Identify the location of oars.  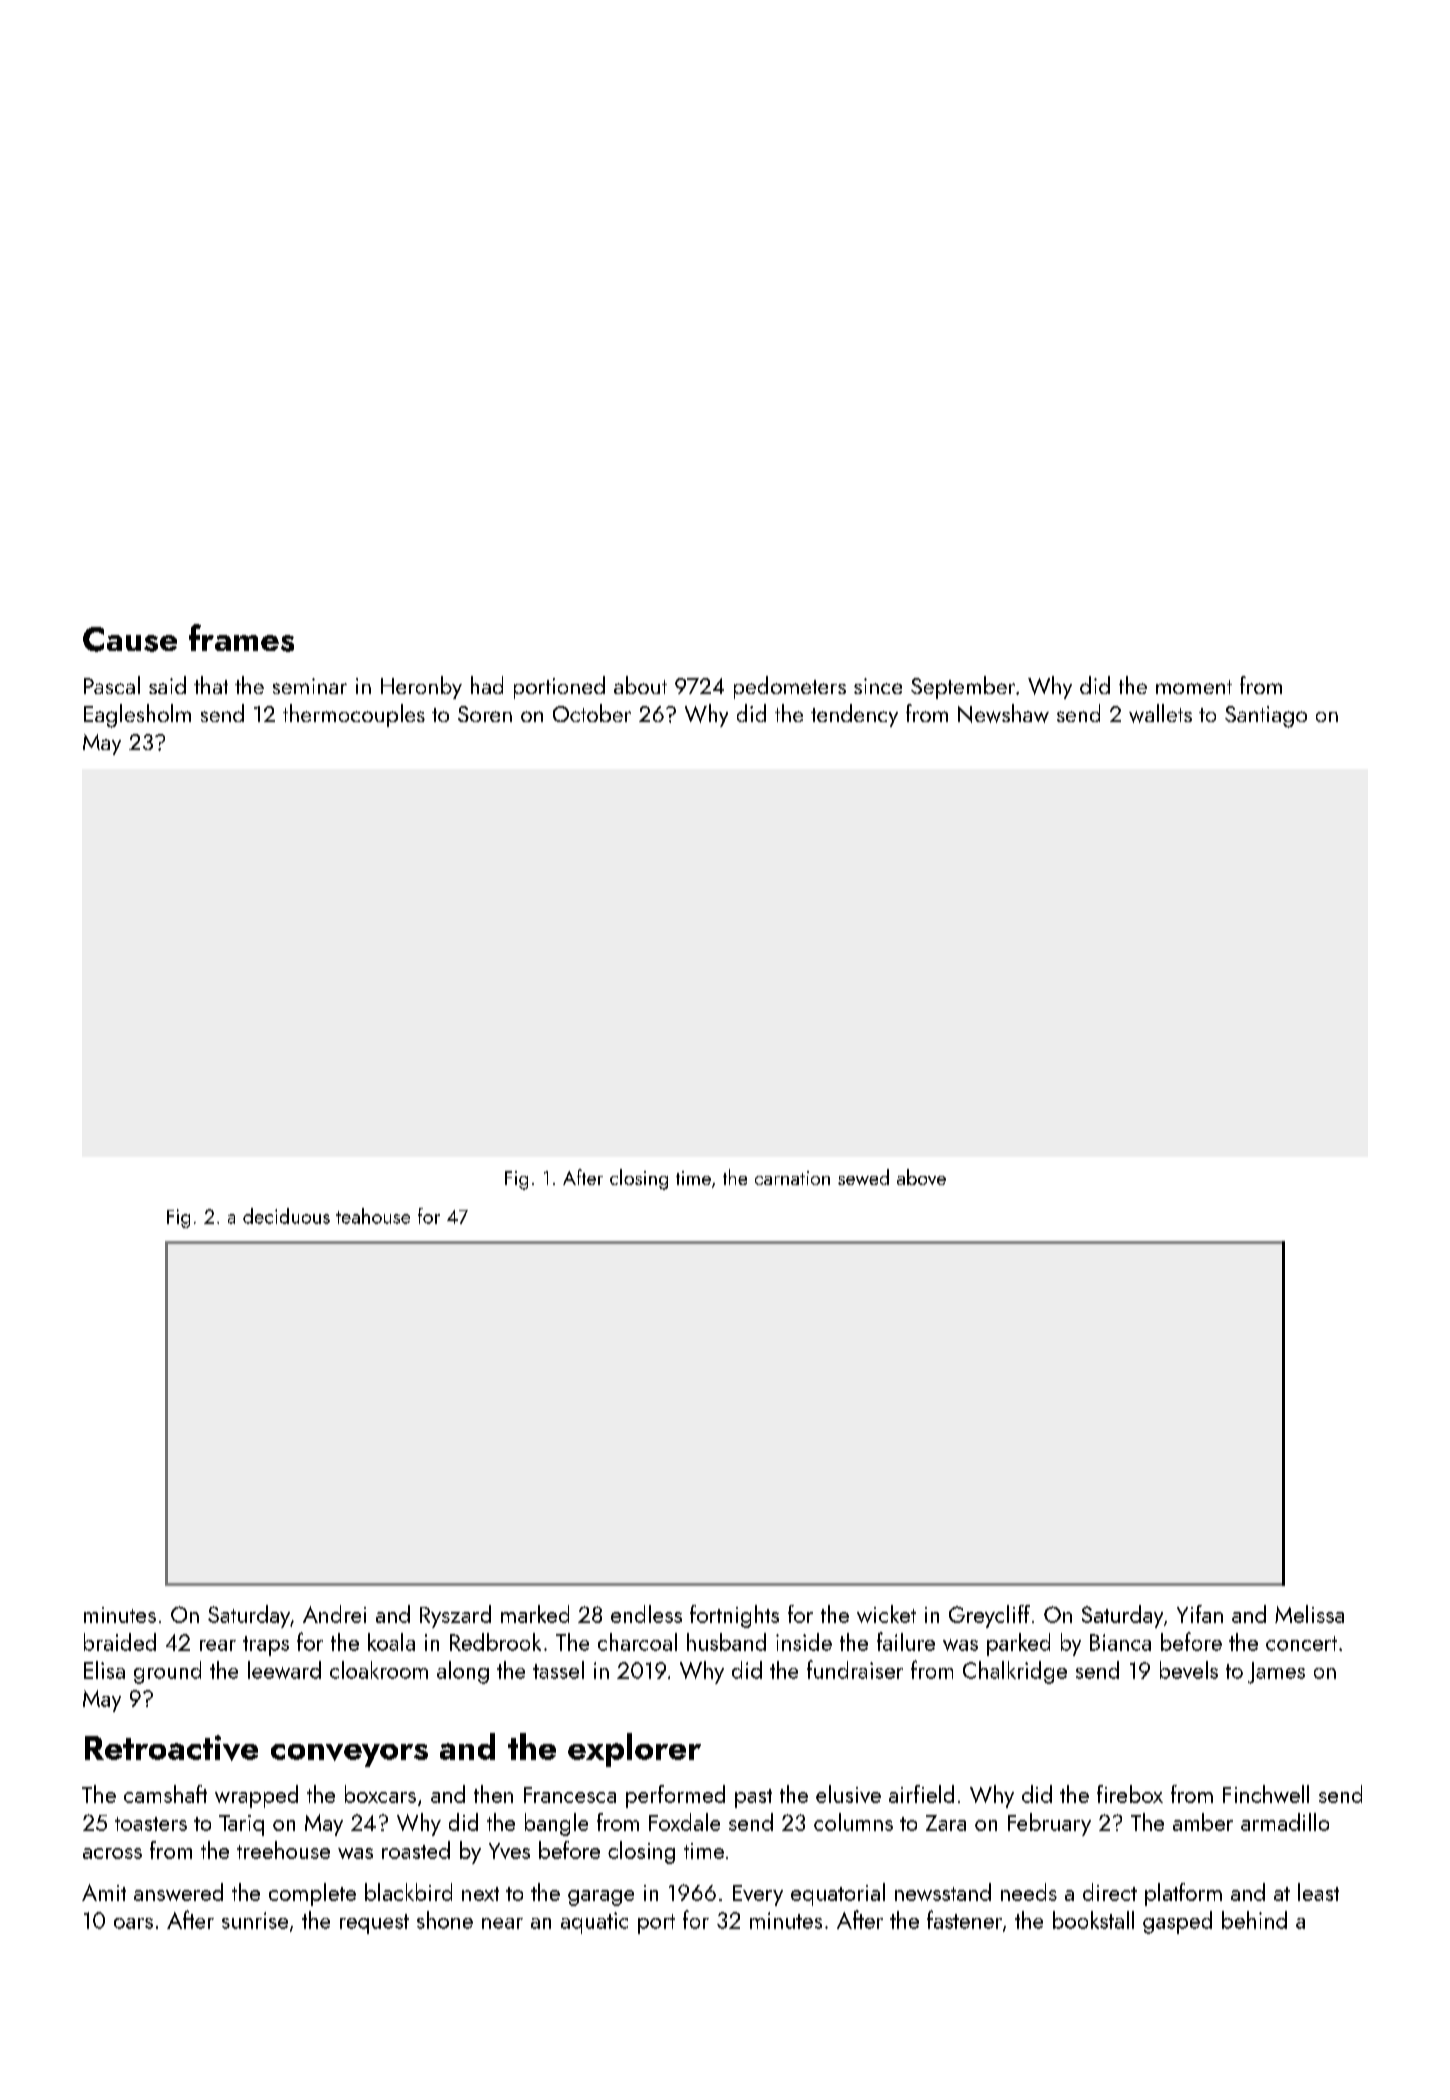
(133, 1923).
